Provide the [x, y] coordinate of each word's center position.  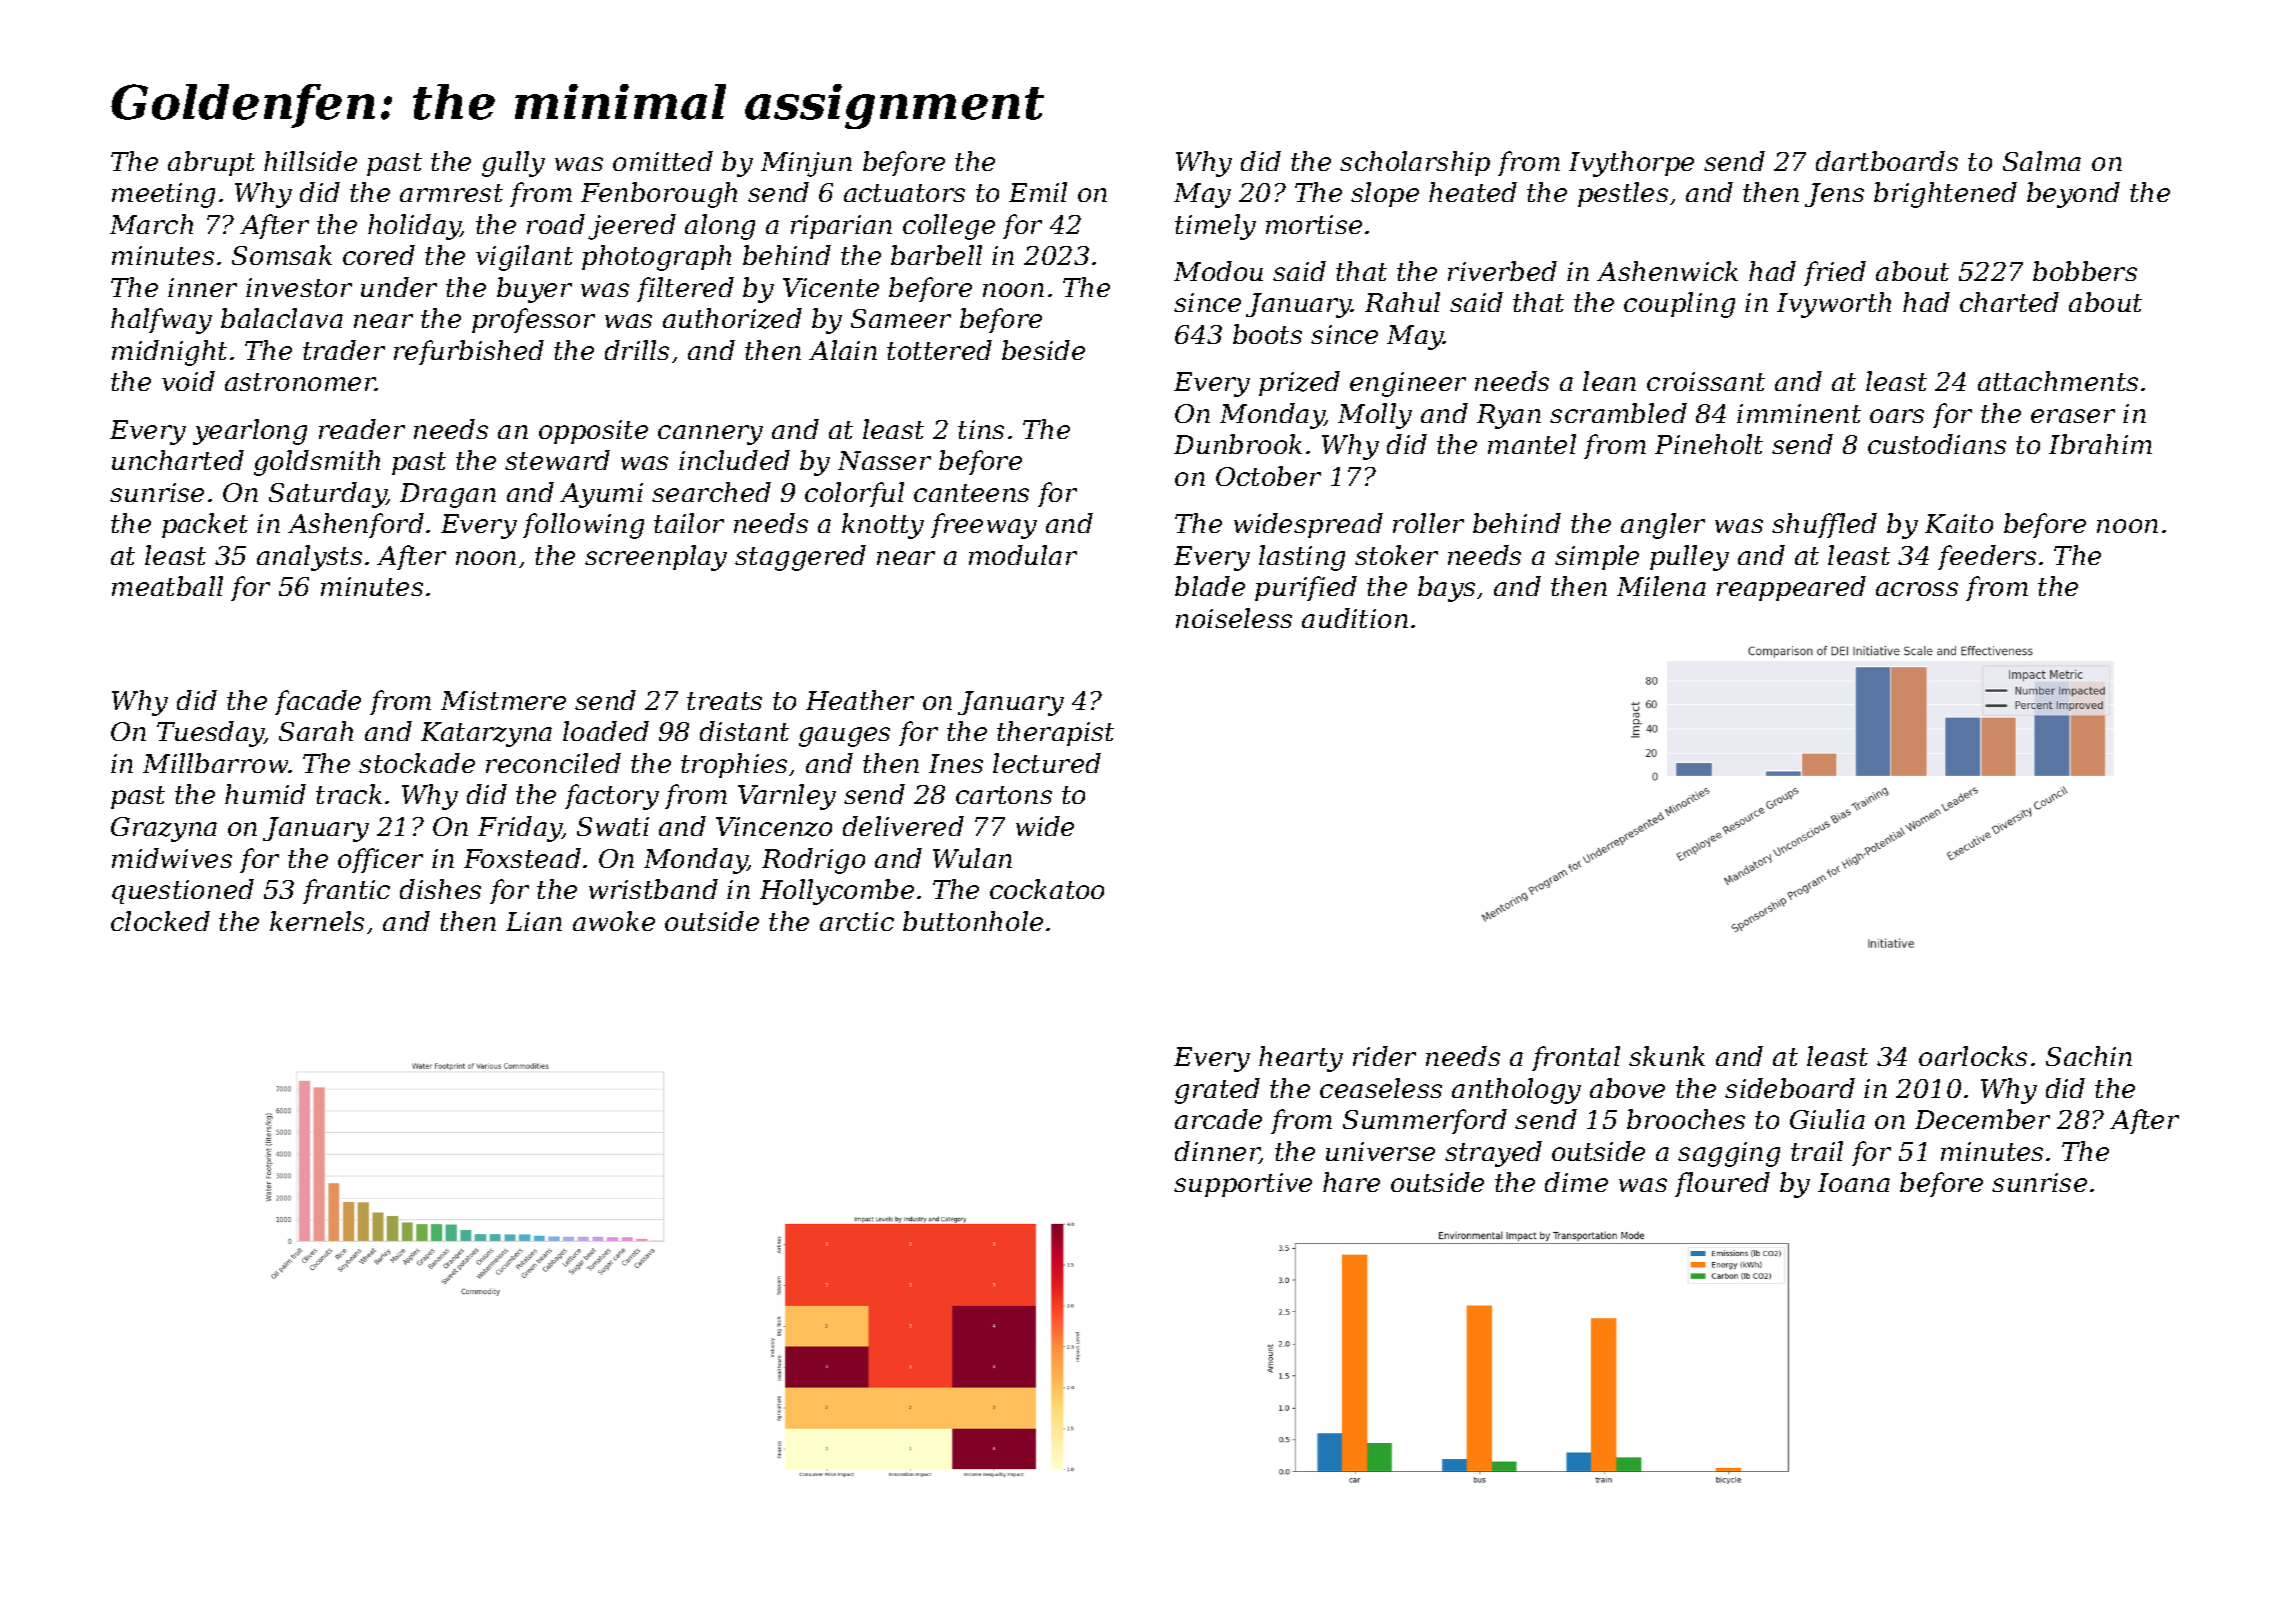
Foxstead [522, 858]
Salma [2042, 161]
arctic [857, 921]
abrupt [211, 163]
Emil [1038, 192]
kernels [317, 921]
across [1917, 589]
